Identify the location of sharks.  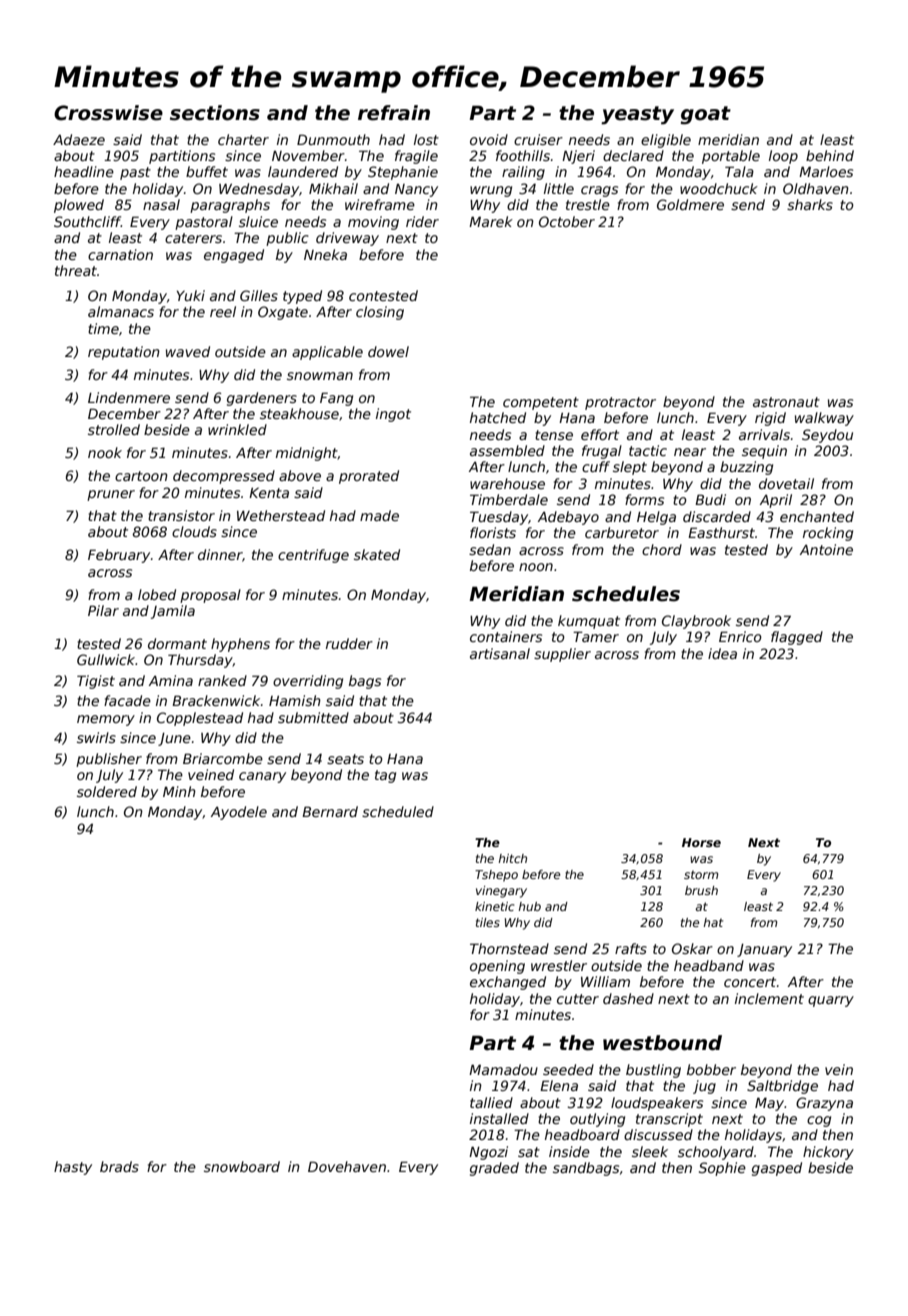
(810, 204).
